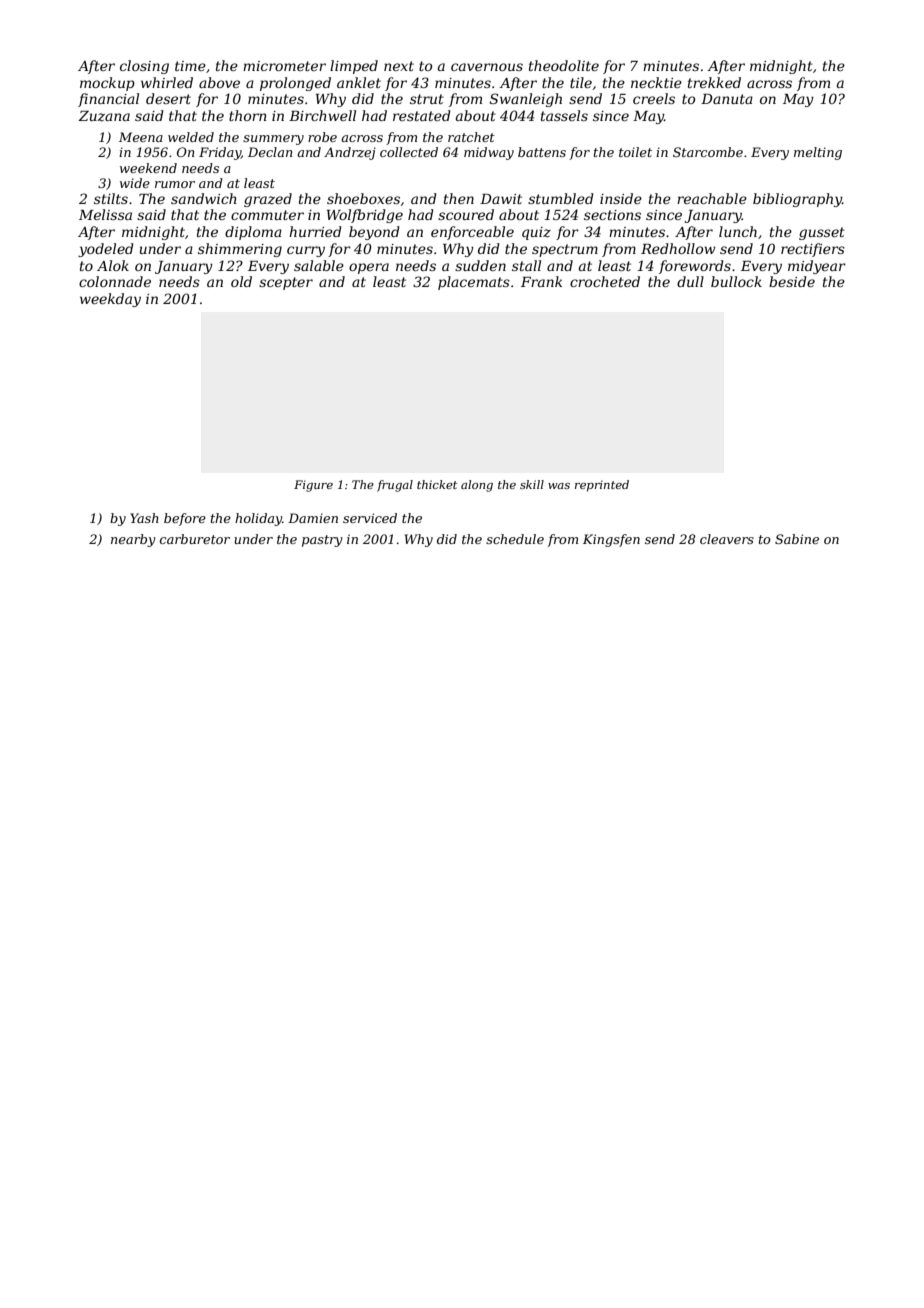 Image resolution: width=924 pixels, height=1308 pixels. I want to click on welded, so click(191, 137).
